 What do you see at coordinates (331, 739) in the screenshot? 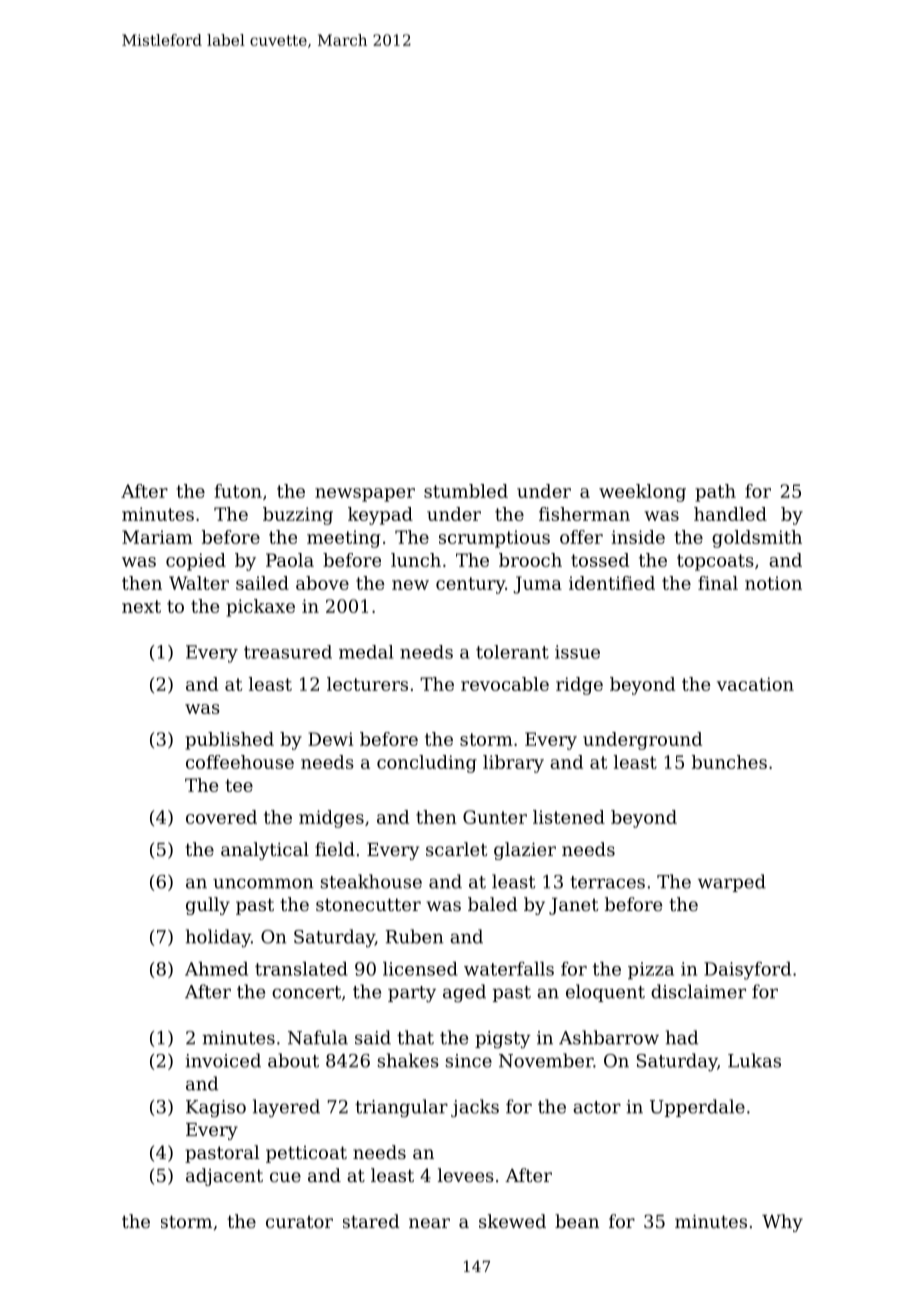
I see `Dewi` at bounding box center [331, 739].
